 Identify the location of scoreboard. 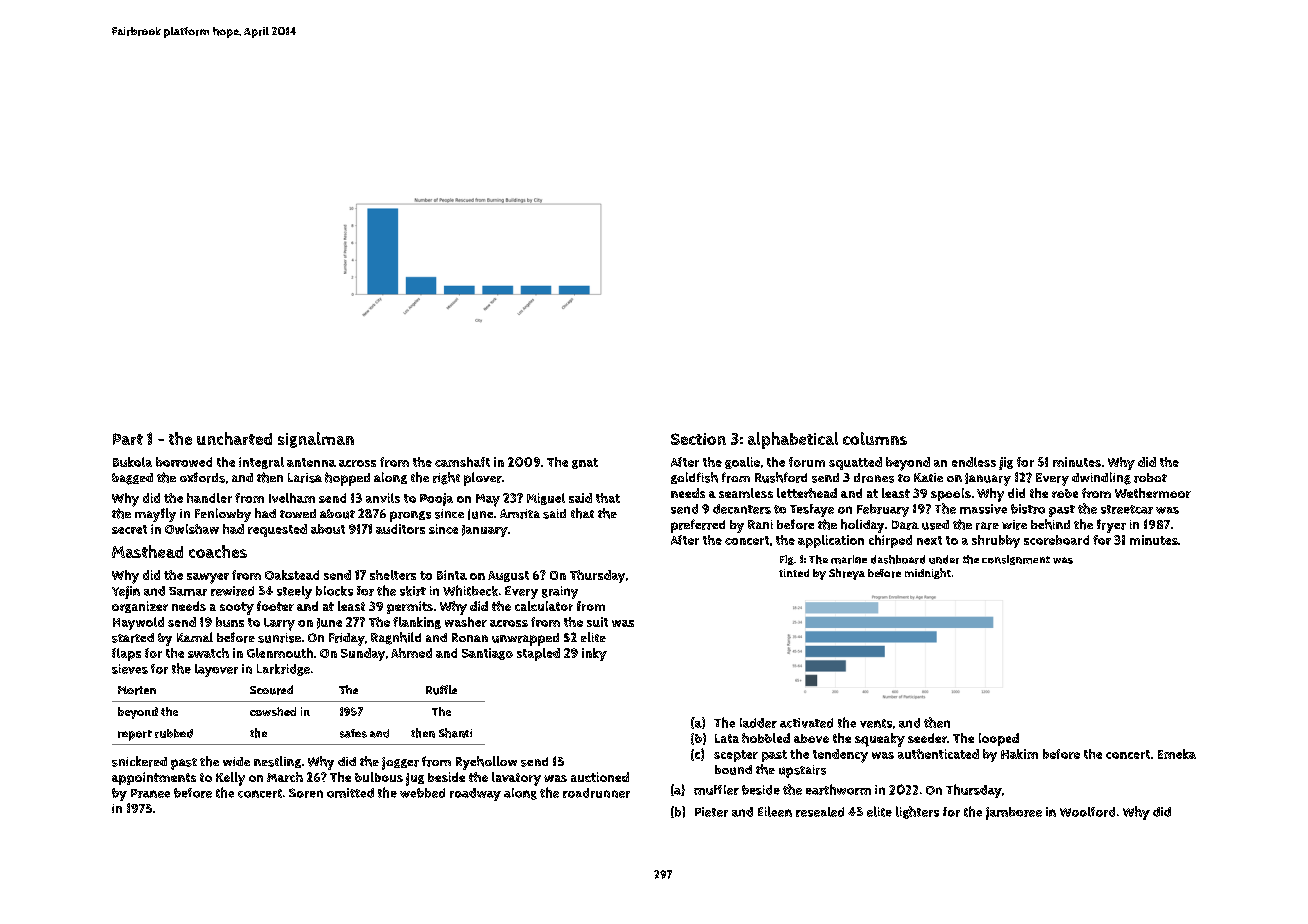
(1056, 540).
